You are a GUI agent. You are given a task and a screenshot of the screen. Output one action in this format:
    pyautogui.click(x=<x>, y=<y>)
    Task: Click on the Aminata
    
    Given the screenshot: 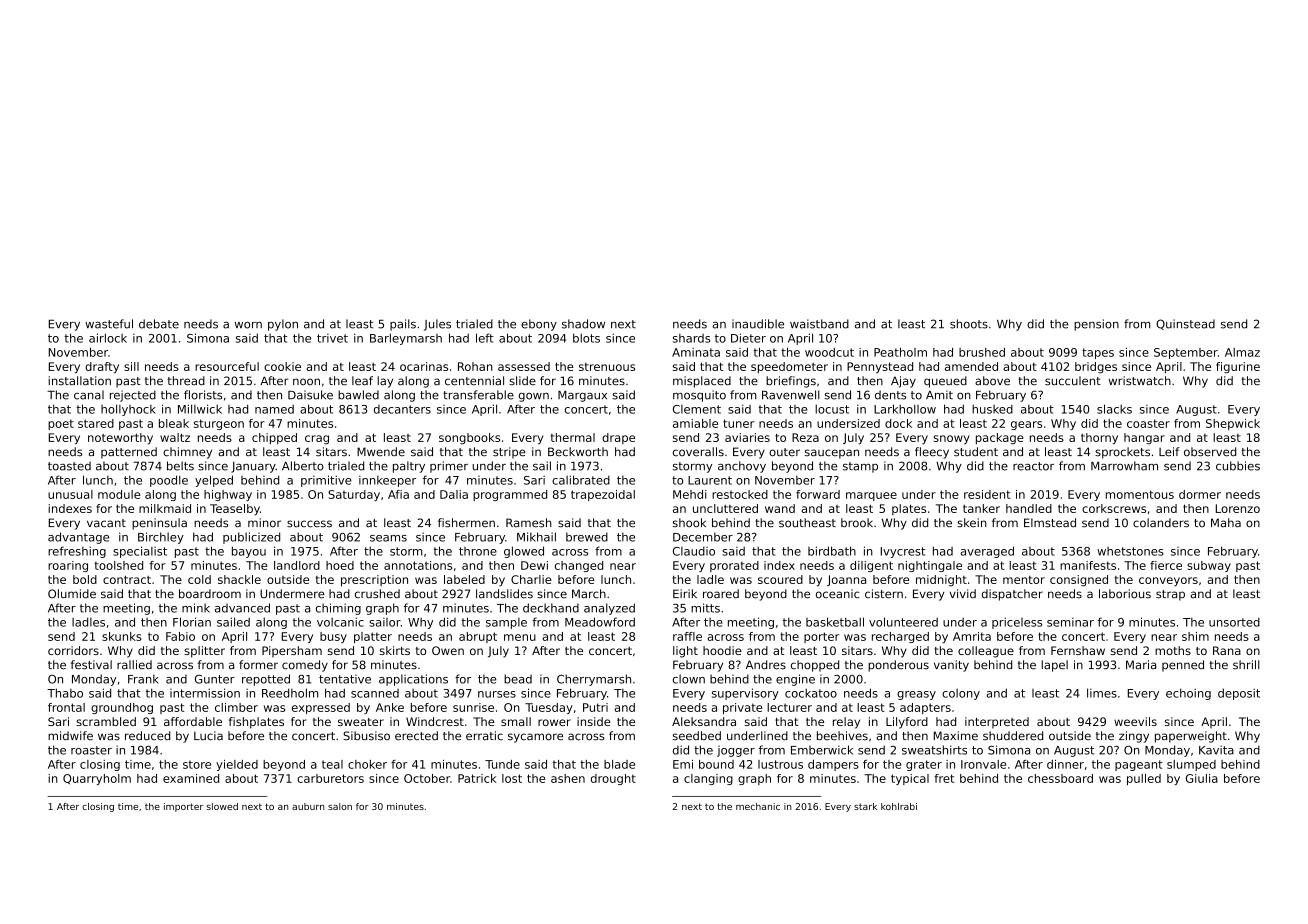 What is the action you would take?
    pyautogui.click(x=696, y=352)
